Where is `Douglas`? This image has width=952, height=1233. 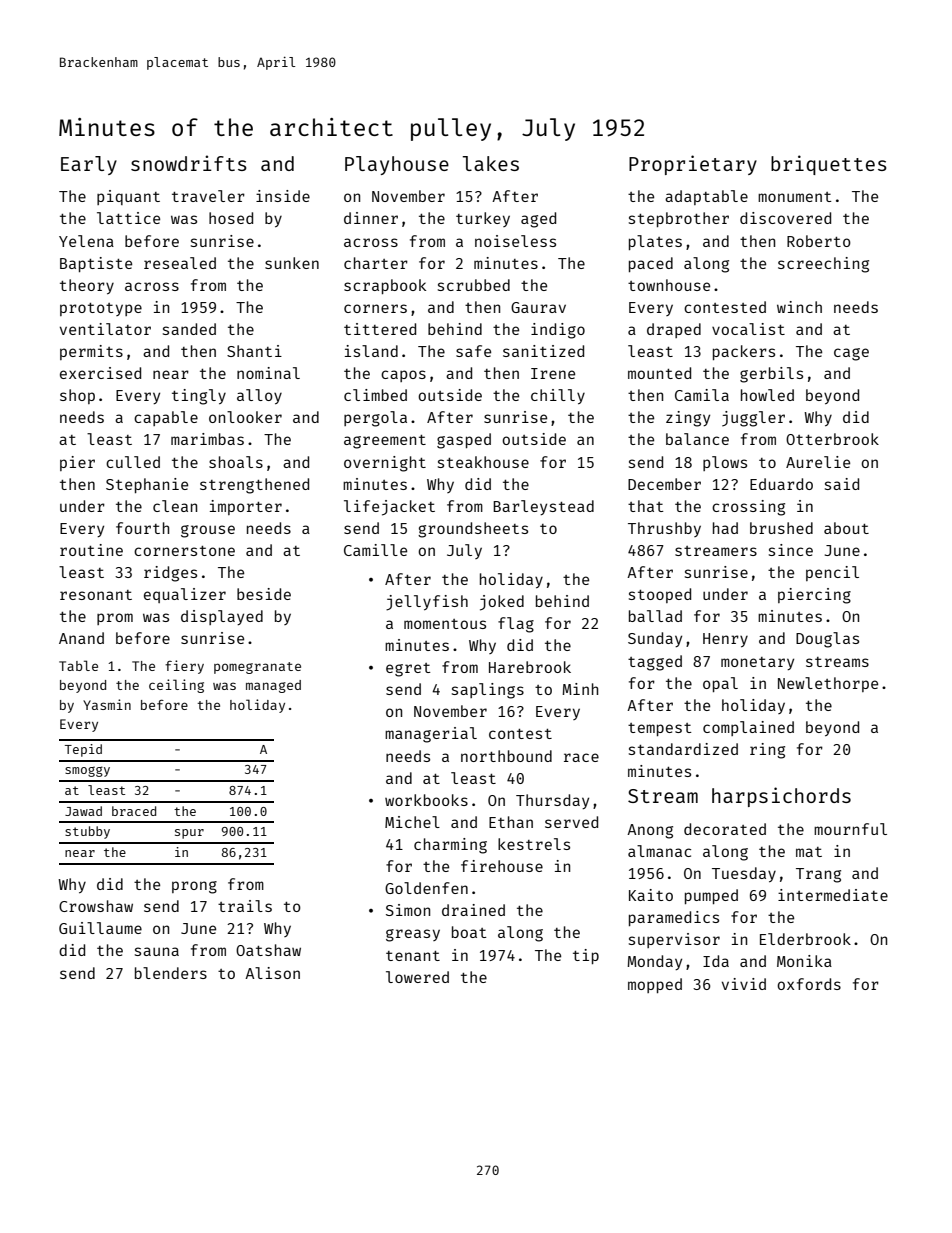 Douglas is located at coordinates (827, 640).
